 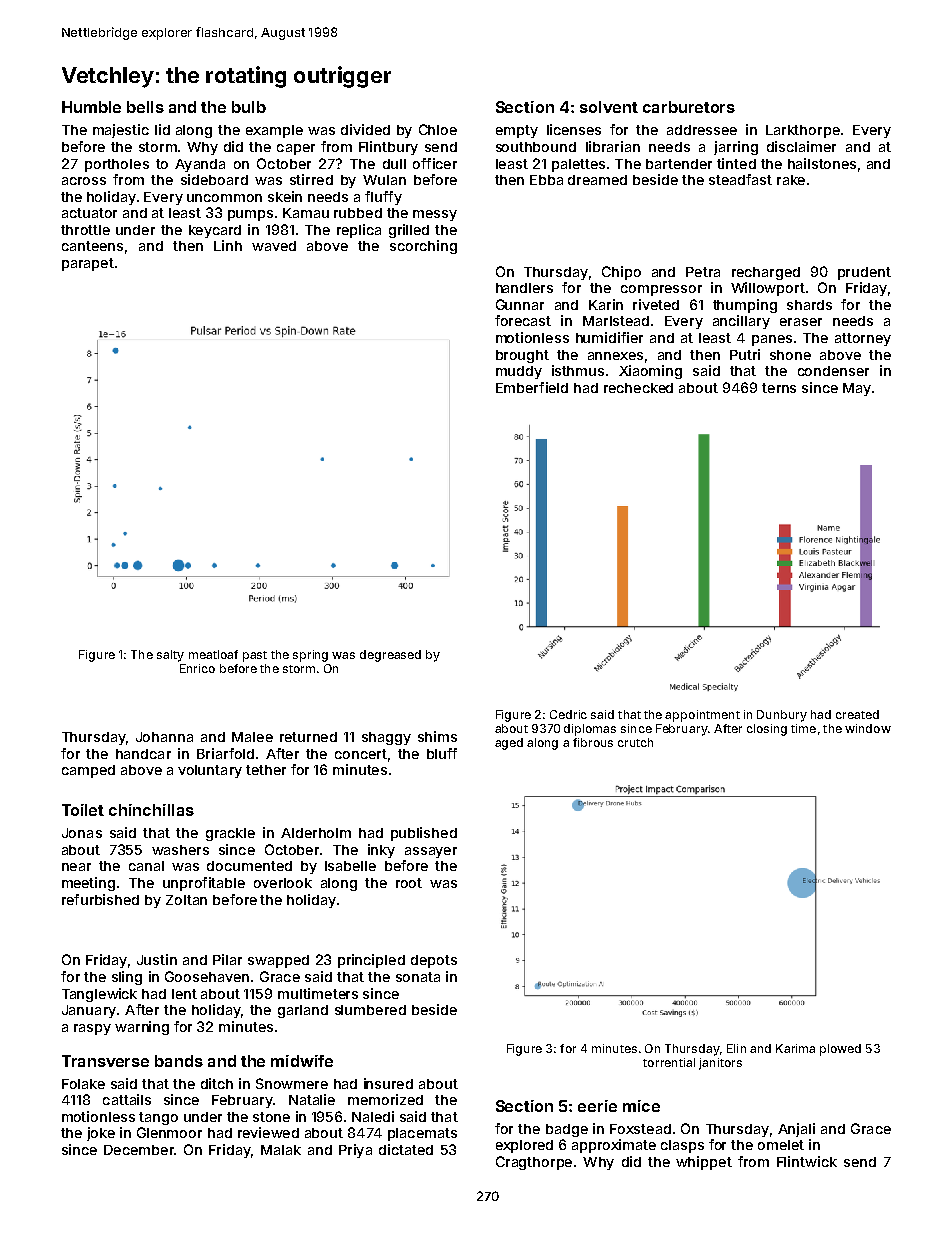 What do you see at coordinates (213, 654) in the document?
I see `meatloaf` at bounding box center [213, 654].
